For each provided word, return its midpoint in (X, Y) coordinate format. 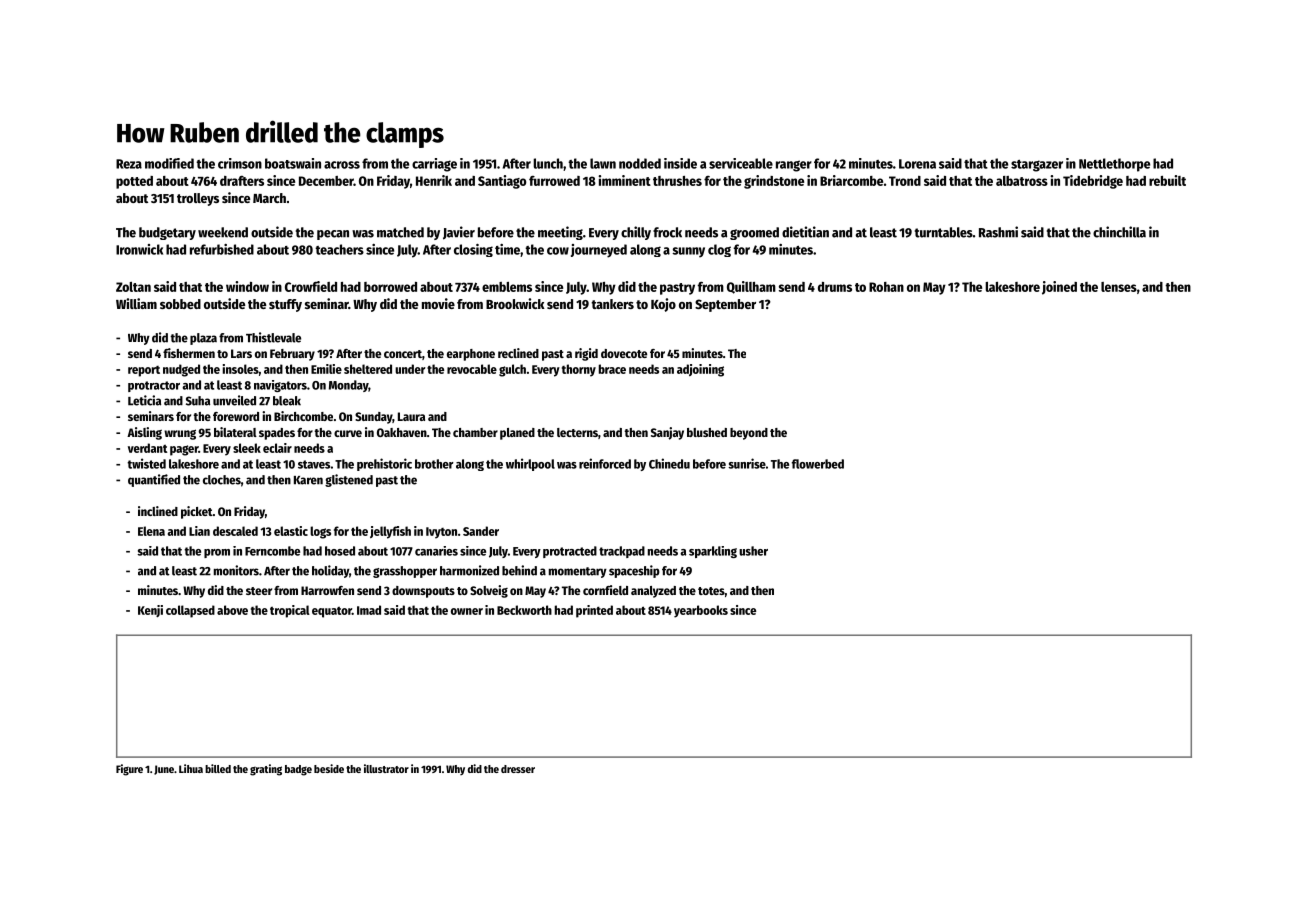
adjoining (700, 370)
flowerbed (818, 464)
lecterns (577, 432)
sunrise (747, 463)
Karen (308, 480)
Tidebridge (1093, 182)
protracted (570, 552)
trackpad (622, 552)
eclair (277, 448)
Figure (129, 770)
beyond (749, 434)
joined (1059, 288)
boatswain (293, 163)
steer (259, 591)
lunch (548, 163)
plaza (203, 339)
